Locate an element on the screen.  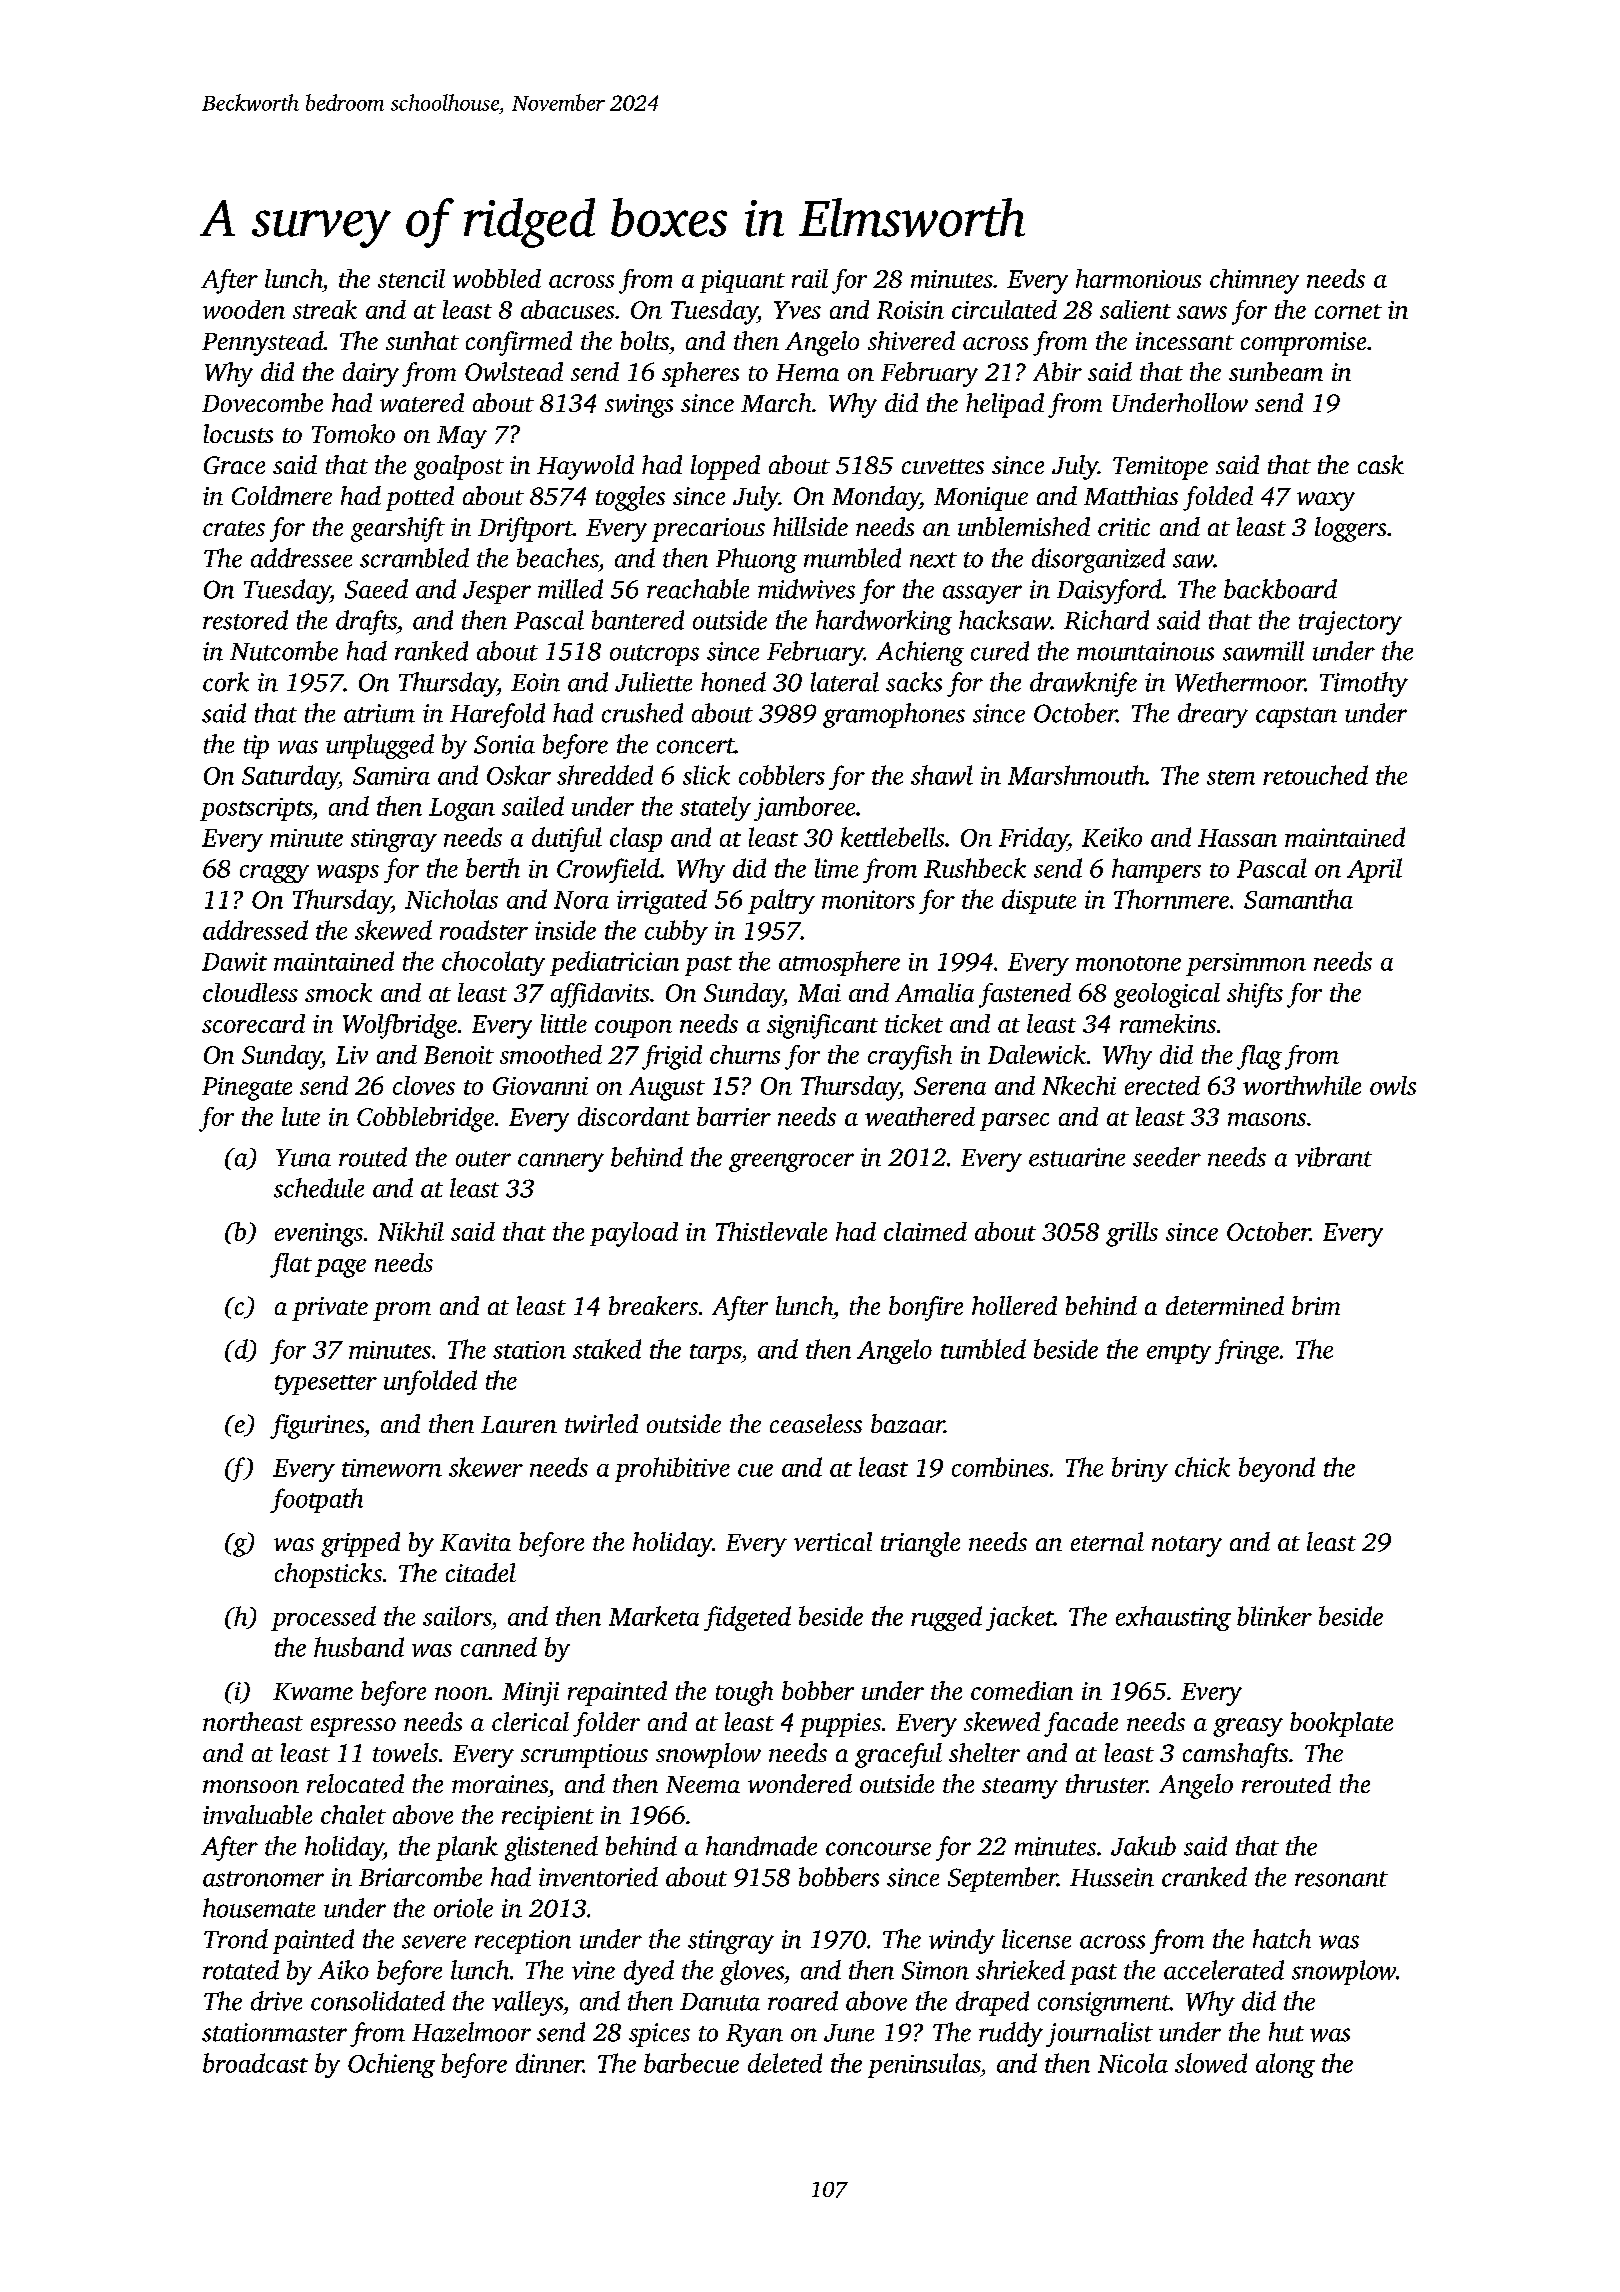
rail is located at coordinates (810, 278).
